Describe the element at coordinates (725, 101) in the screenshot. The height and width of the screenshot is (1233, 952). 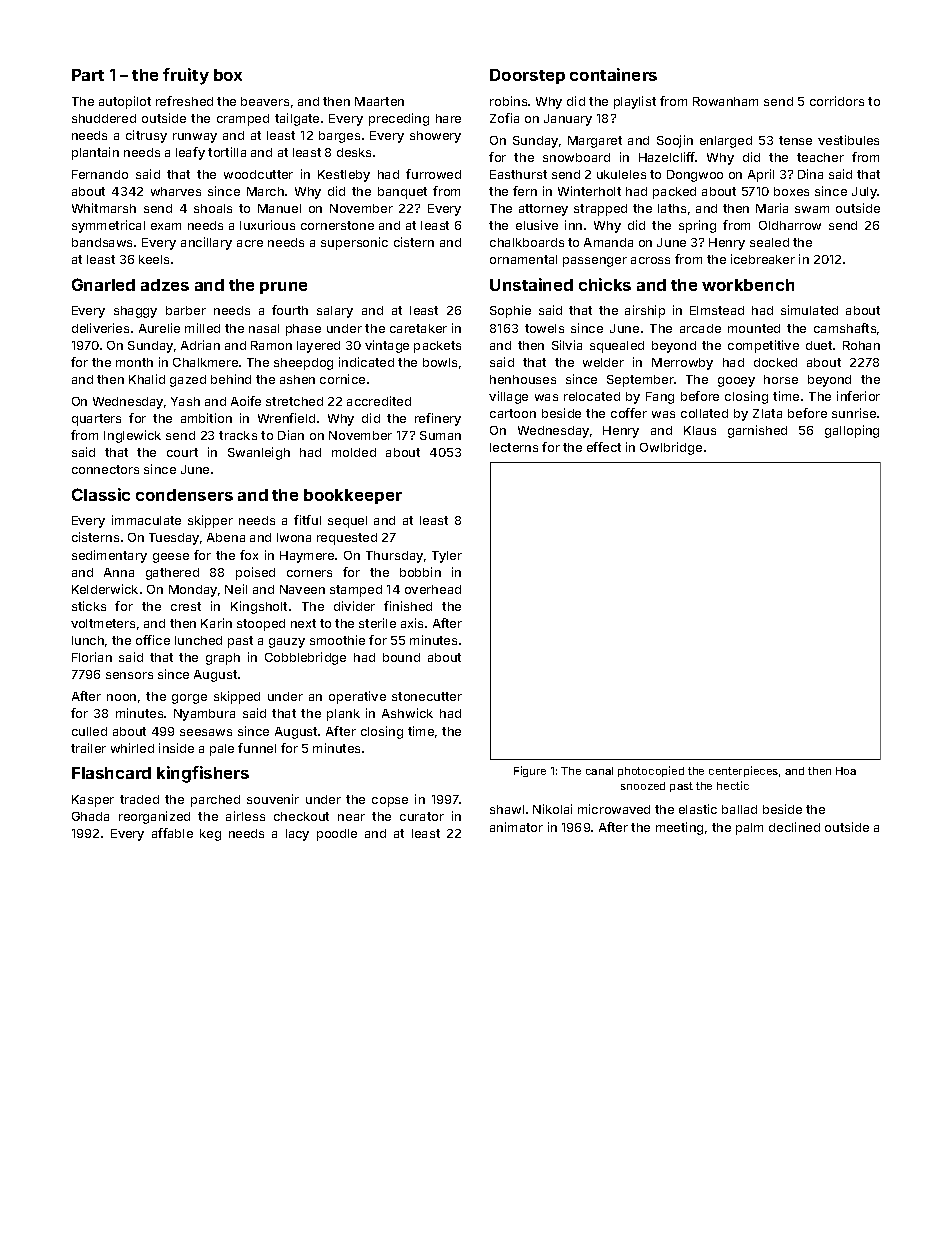
I see `Rowanham` at that location.
